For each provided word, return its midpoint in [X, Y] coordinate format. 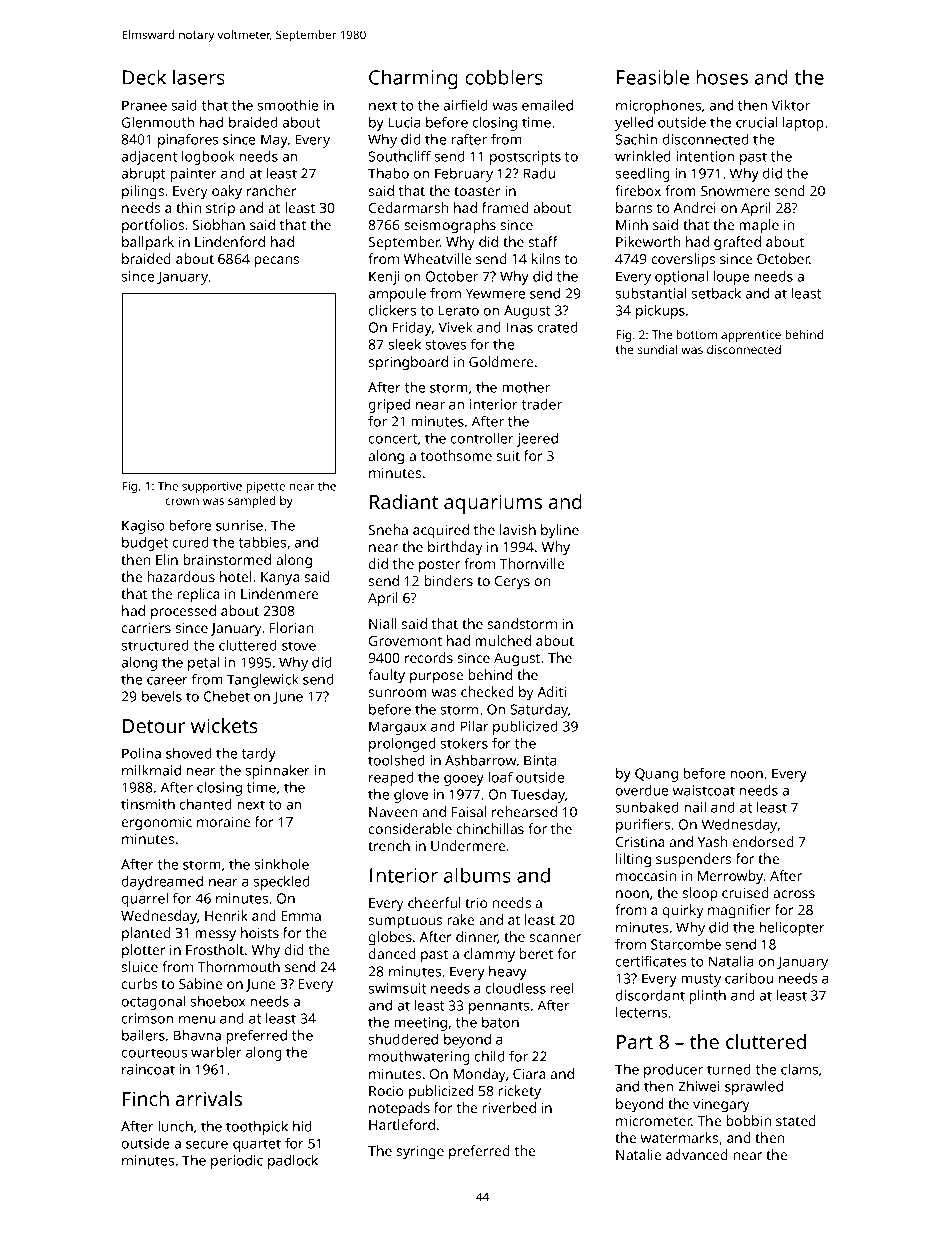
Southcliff [399, 156]
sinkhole [282, 864]
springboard [408, 363]
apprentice [751, 336]
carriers [146, 628]
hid [302, 1126]
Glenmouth [158, 122]
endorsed [763, 841]
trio [476, 903]
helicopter [792, 929]
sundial [657, 349]
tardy [259, 755]
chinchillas [490, 828]
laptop [803, 124]
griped [389, 406]
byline [560, 531]
